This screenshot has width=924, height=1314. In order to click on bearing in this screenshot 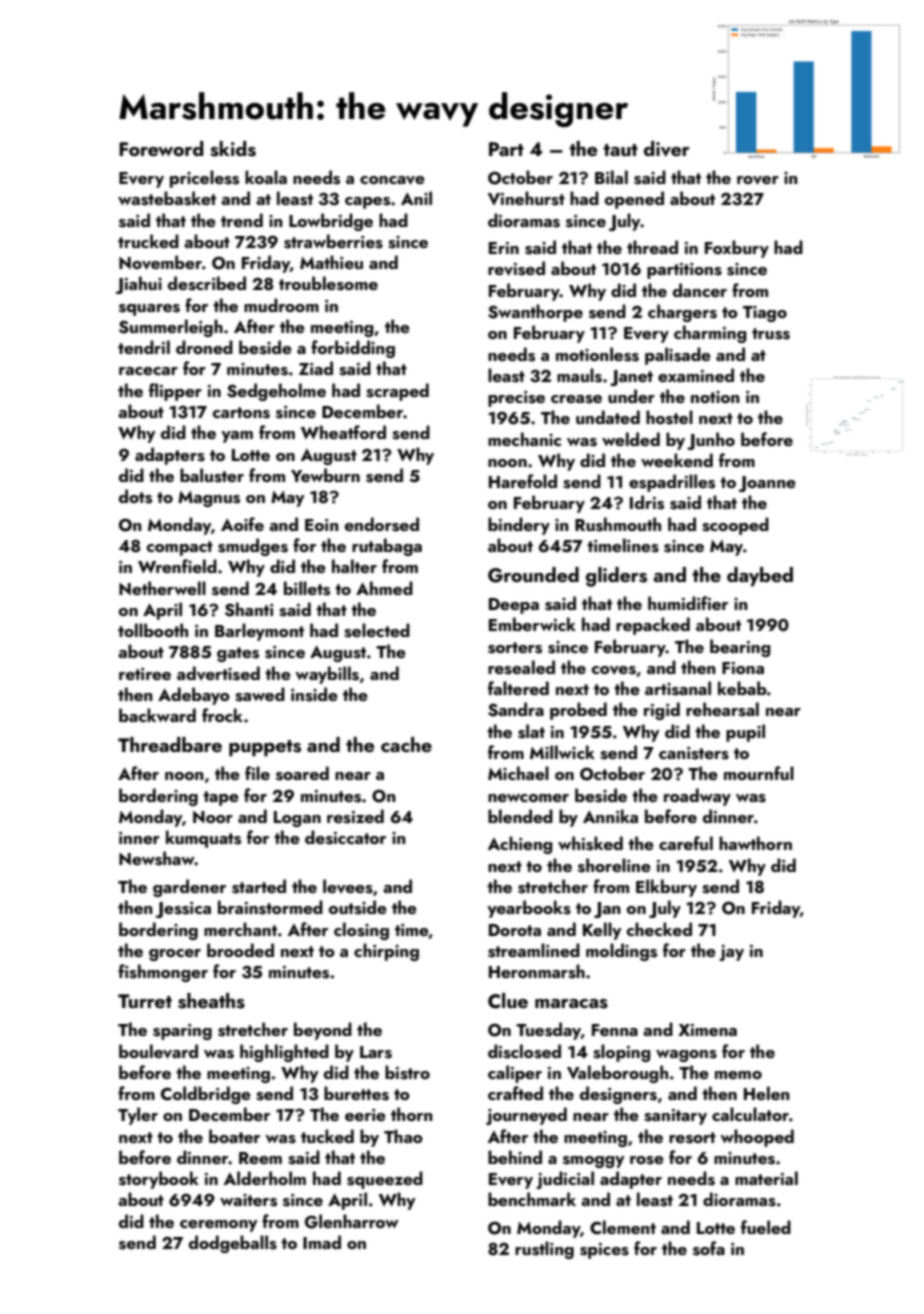, I will do `click(740, 648)`.
